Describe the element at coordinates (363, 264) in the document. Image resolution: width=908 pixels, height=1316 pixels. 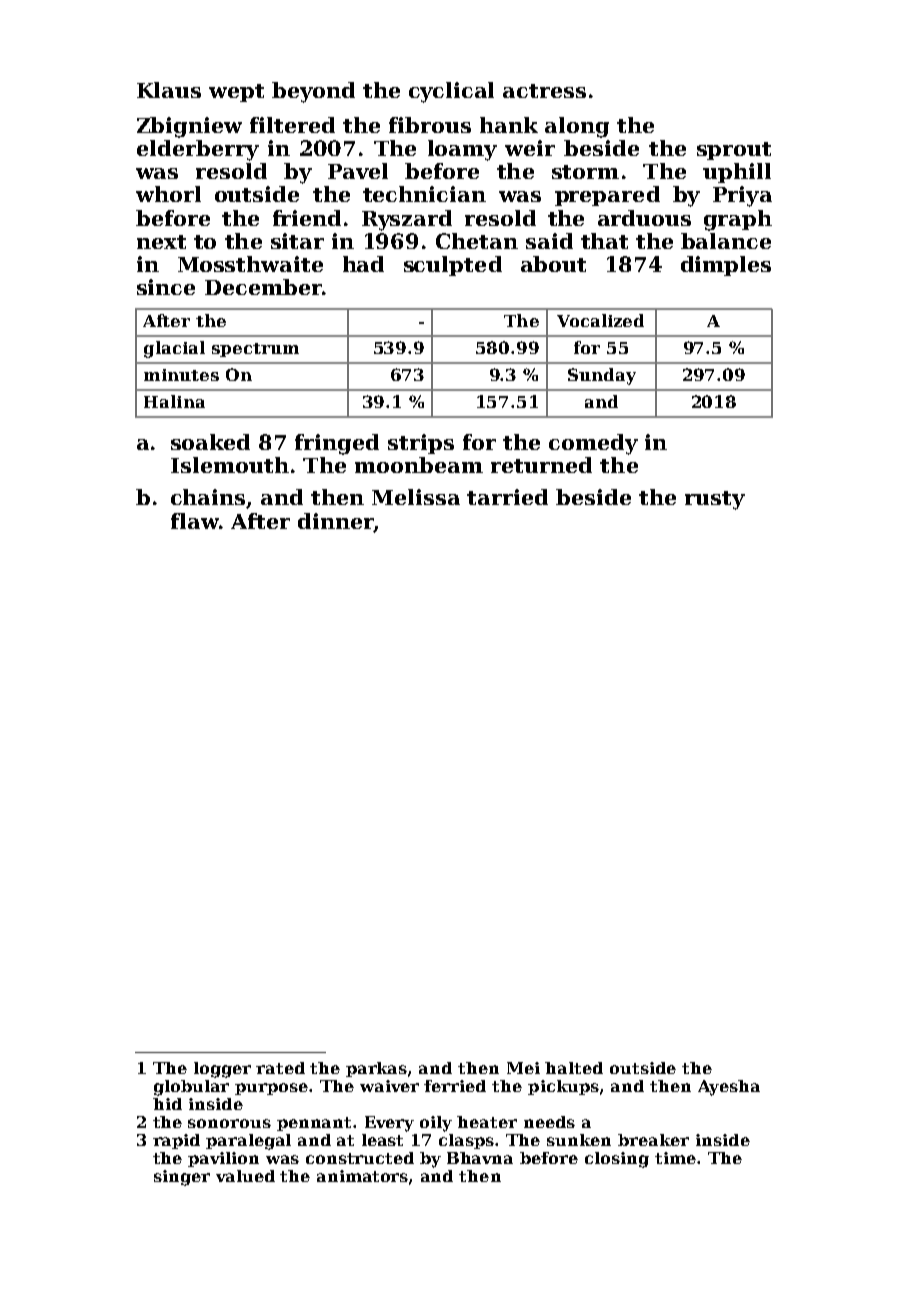
I see `had` at that location.
